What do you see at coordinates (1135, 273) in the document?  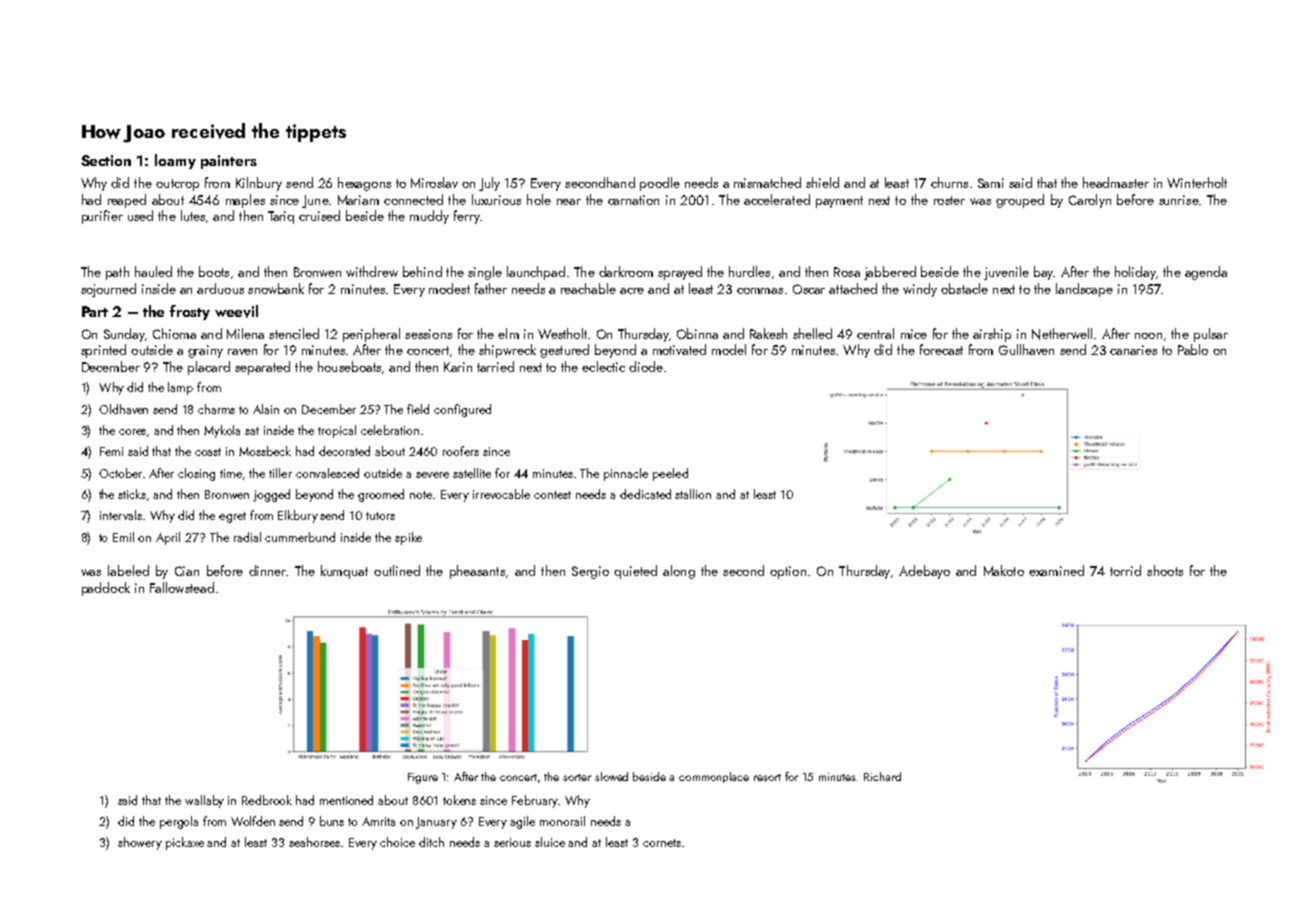 I see `holiday` at bounding box center [1135, 273].
